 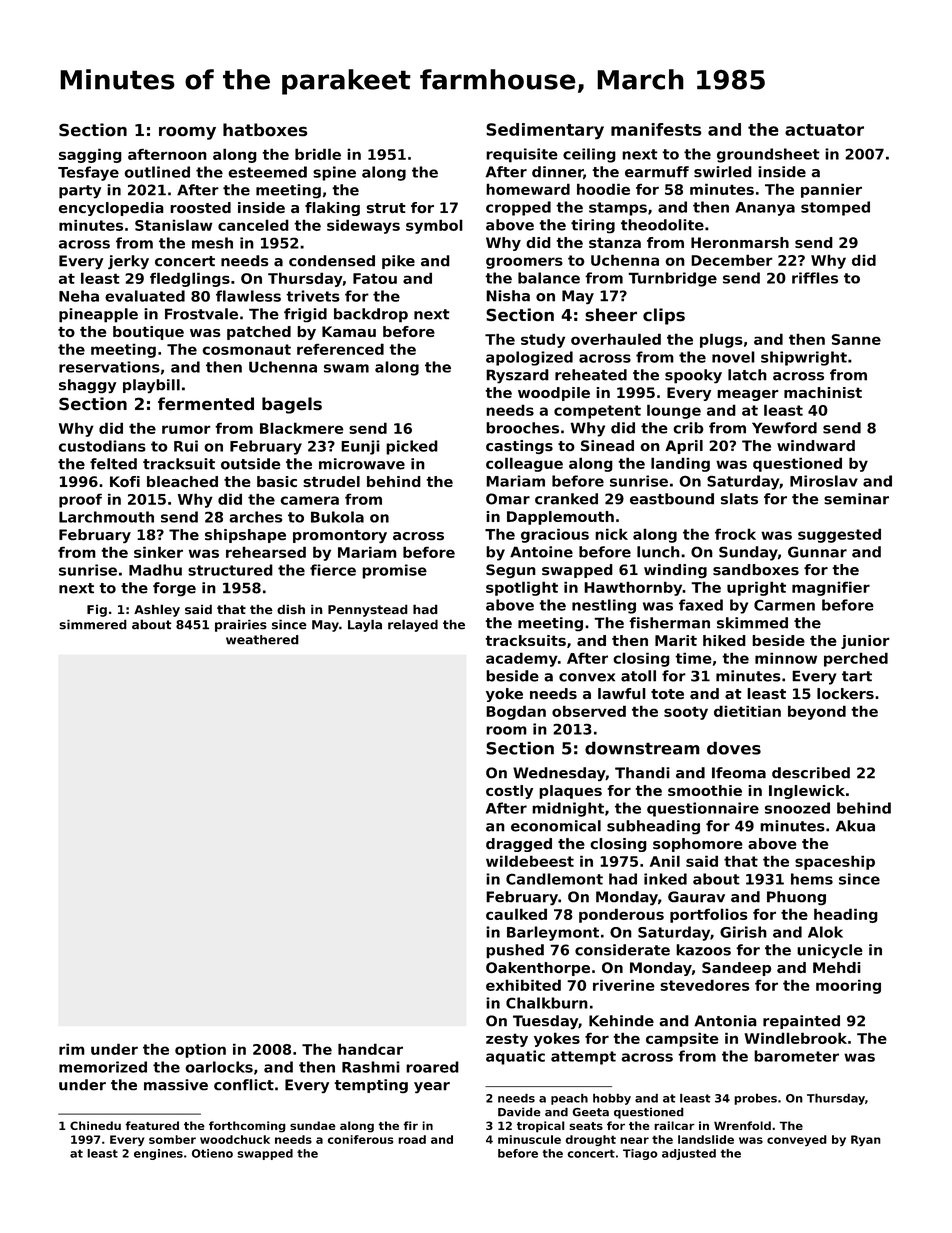 What do you see at coordinates (102, 446) in the document?
I see `custodians` at bounding box center [102, 446].
